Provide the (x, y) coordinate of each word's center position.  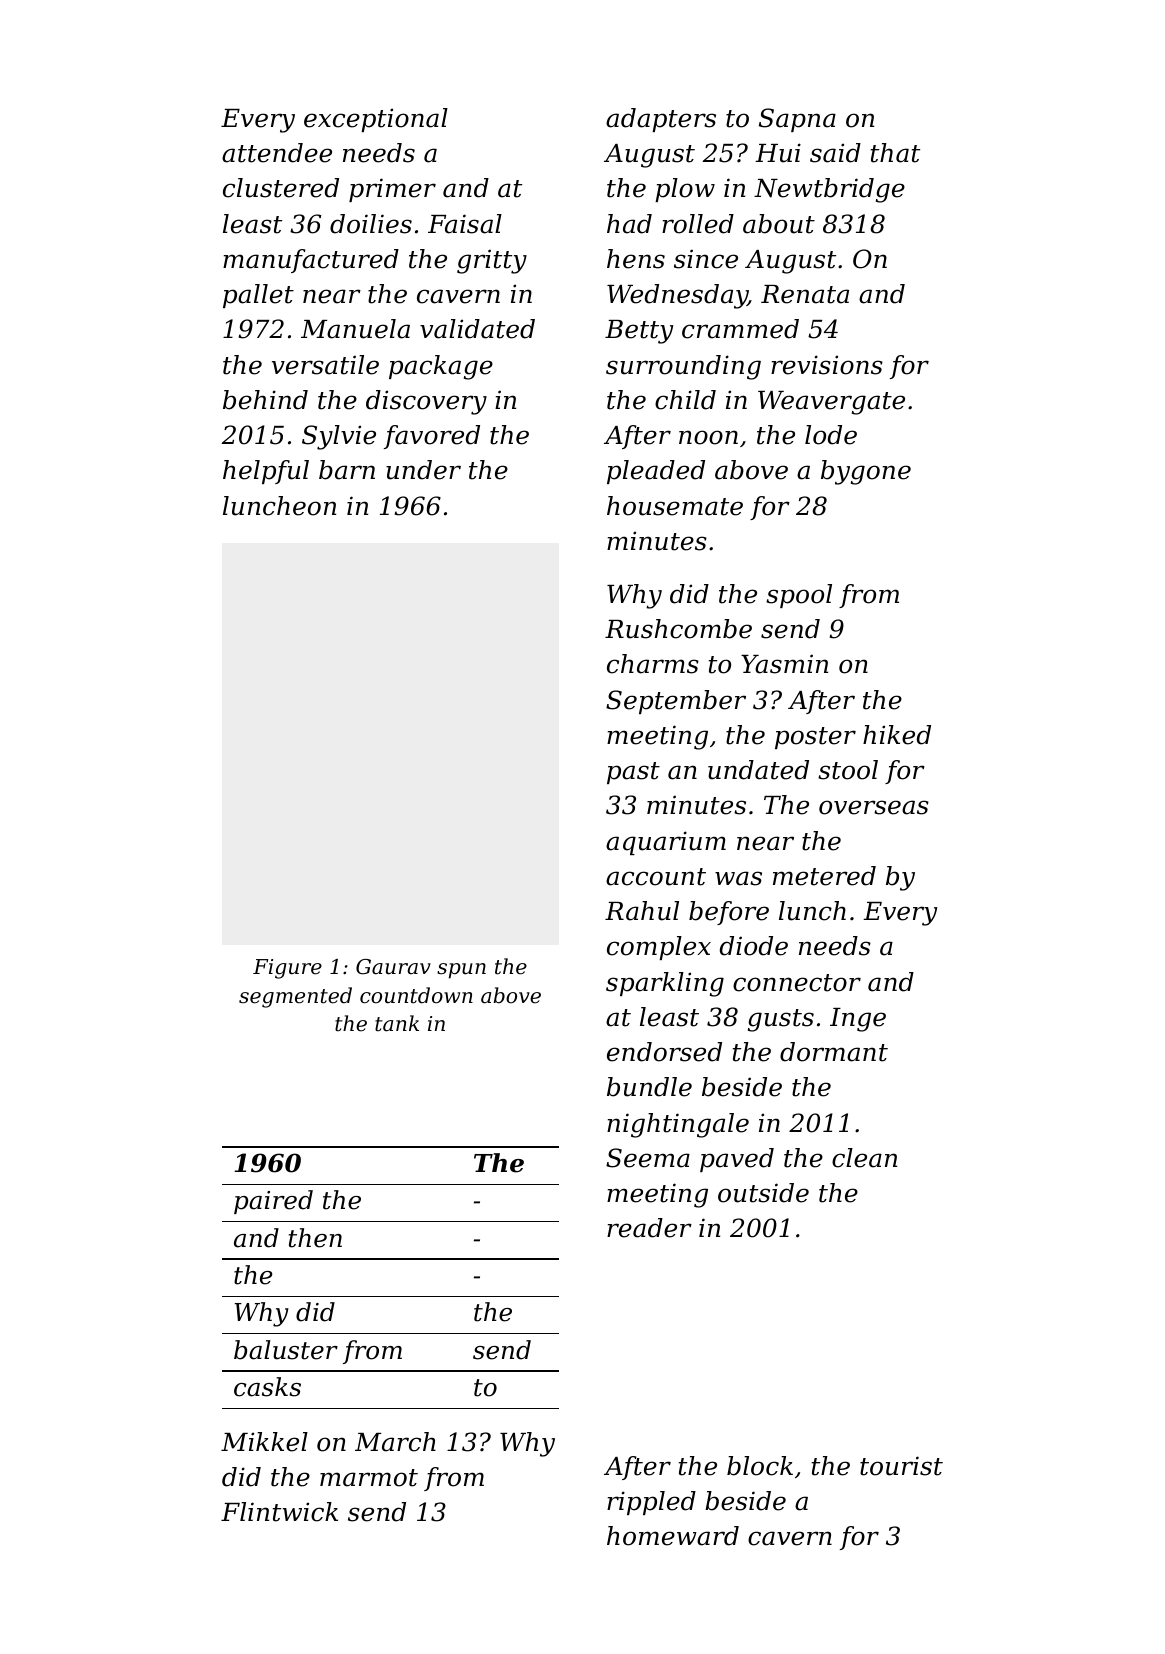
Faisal (465, 224)
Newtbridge (829, 190)
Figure (287, 969)
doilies (371, 224)
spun (461, 971)
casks (267, 1387)
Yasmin (784, 664)
